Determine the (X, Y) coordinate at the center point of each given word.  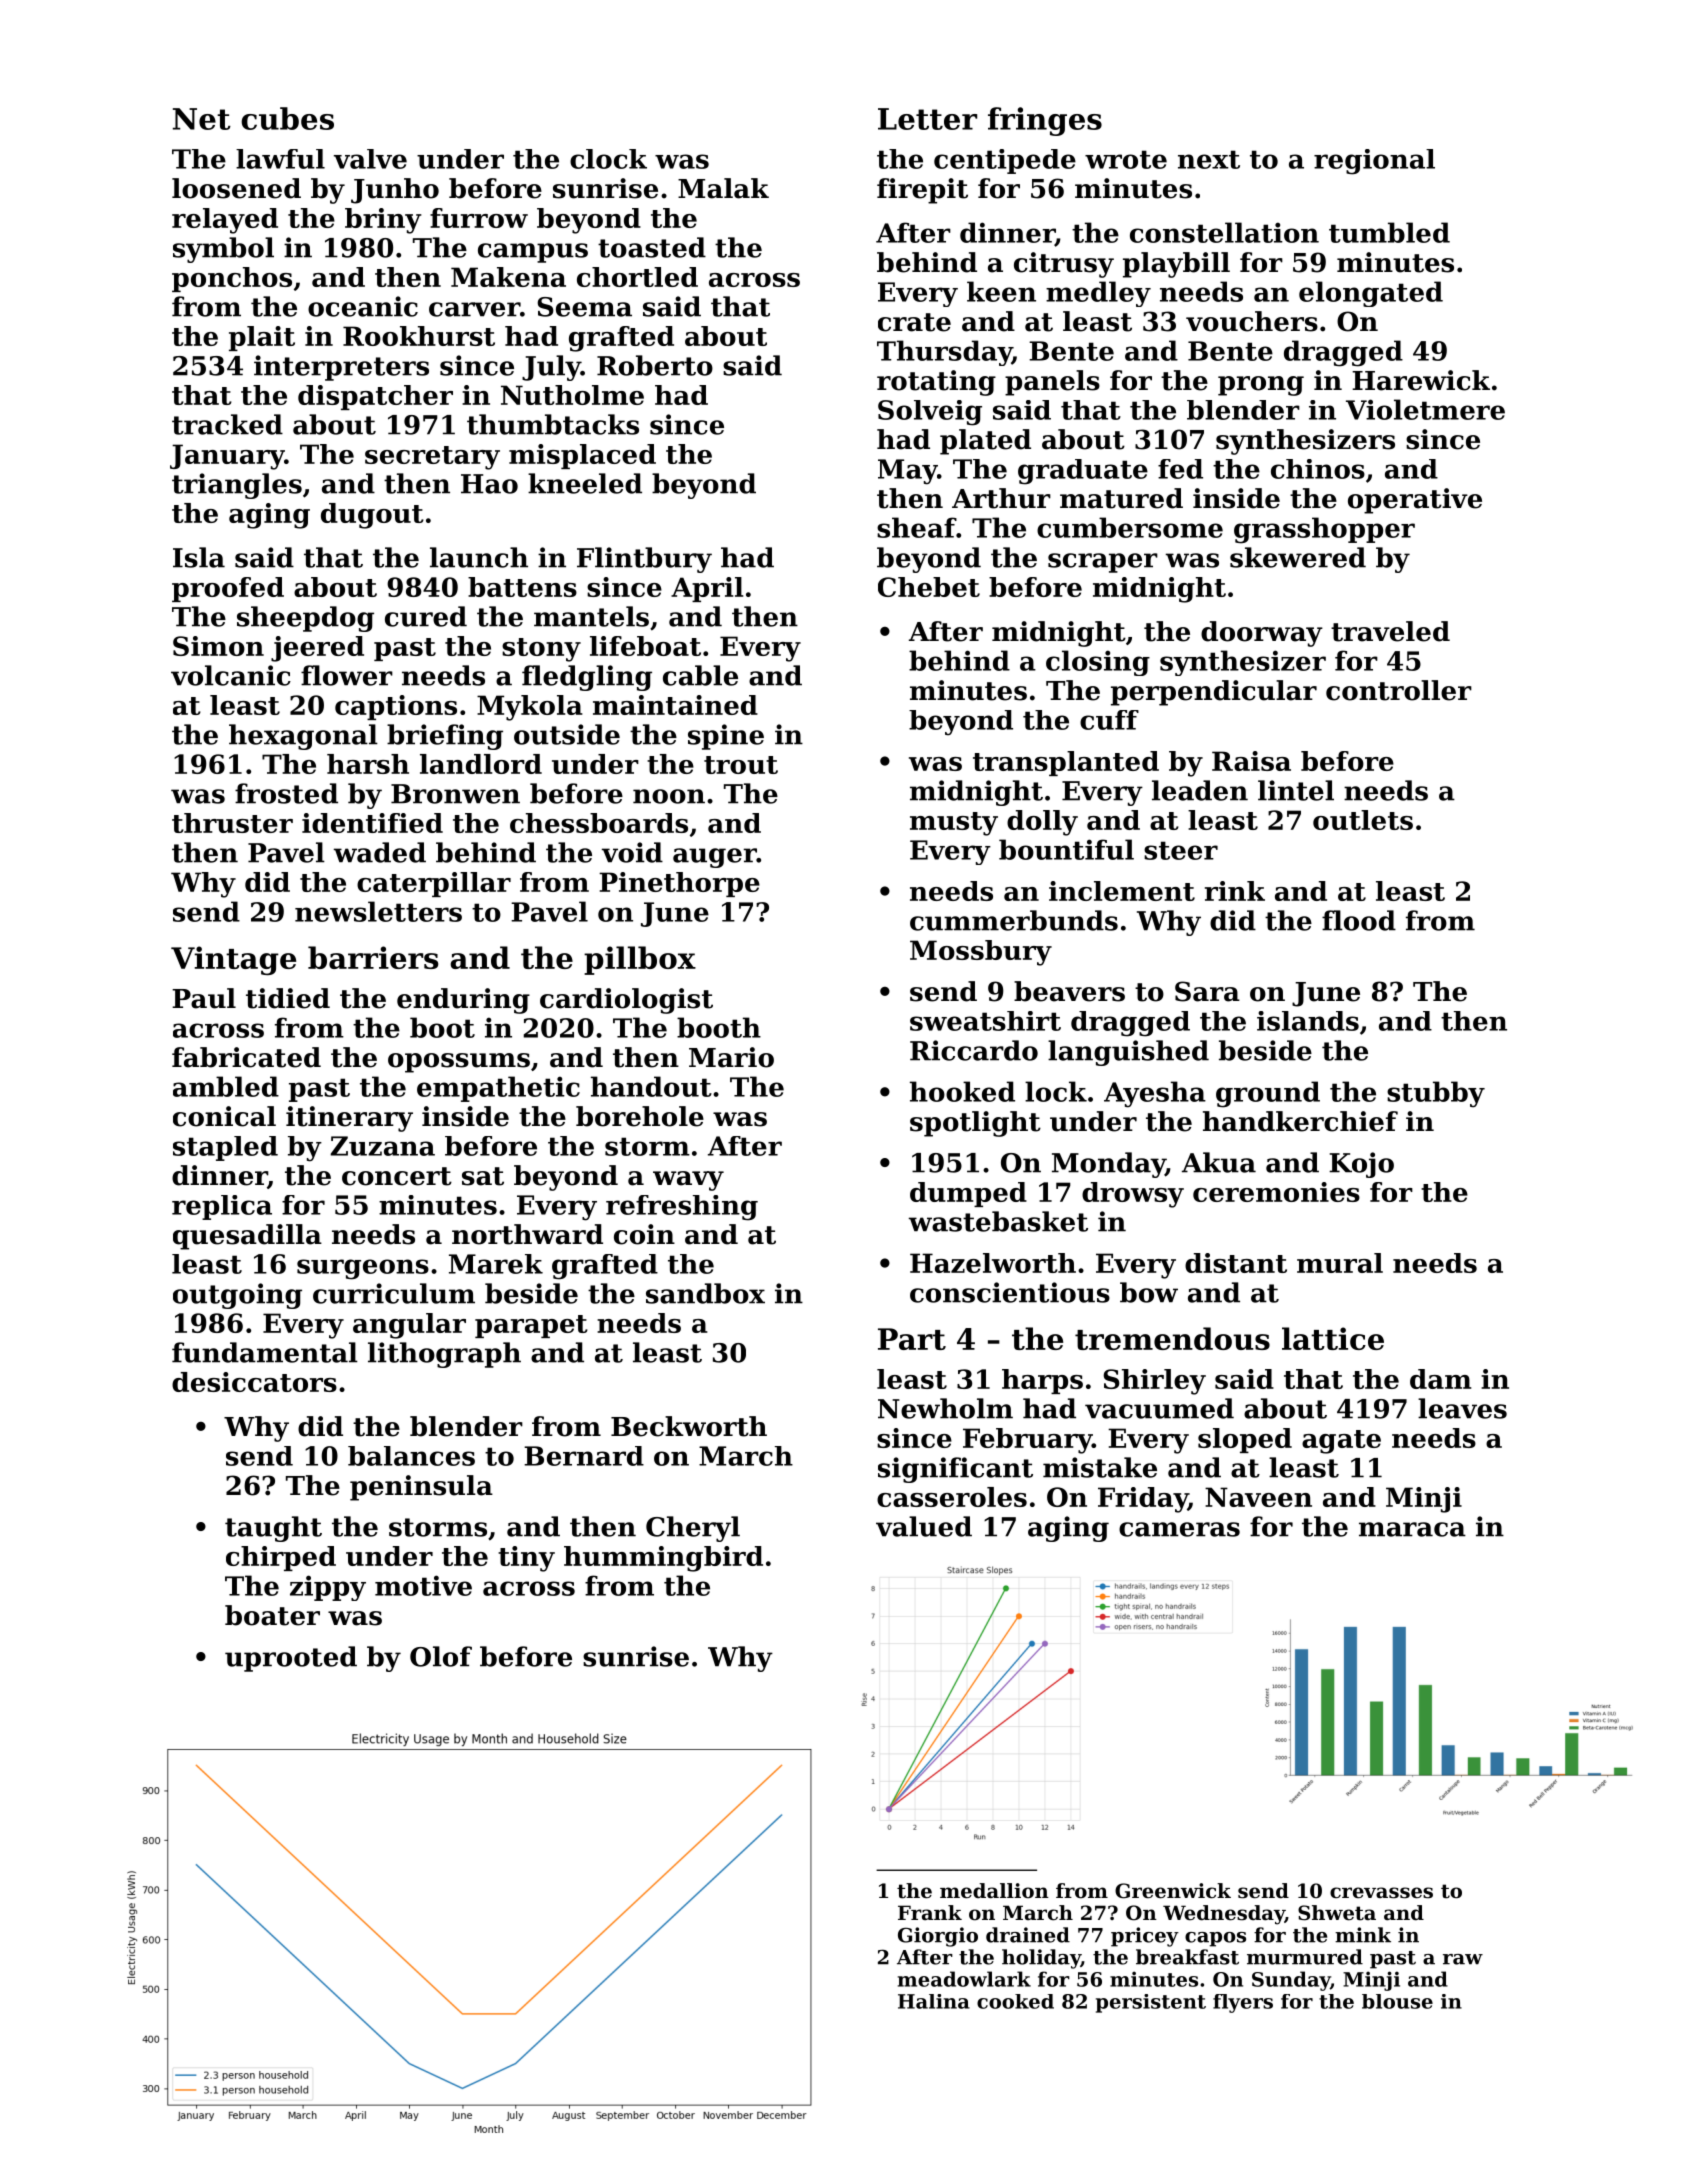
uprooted (291, 1659)
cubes (287, 118)
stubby (1436, 1094)
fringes (1045, 121)
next (1209, 159)
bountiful (1066, 849)
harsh (368, 764)
